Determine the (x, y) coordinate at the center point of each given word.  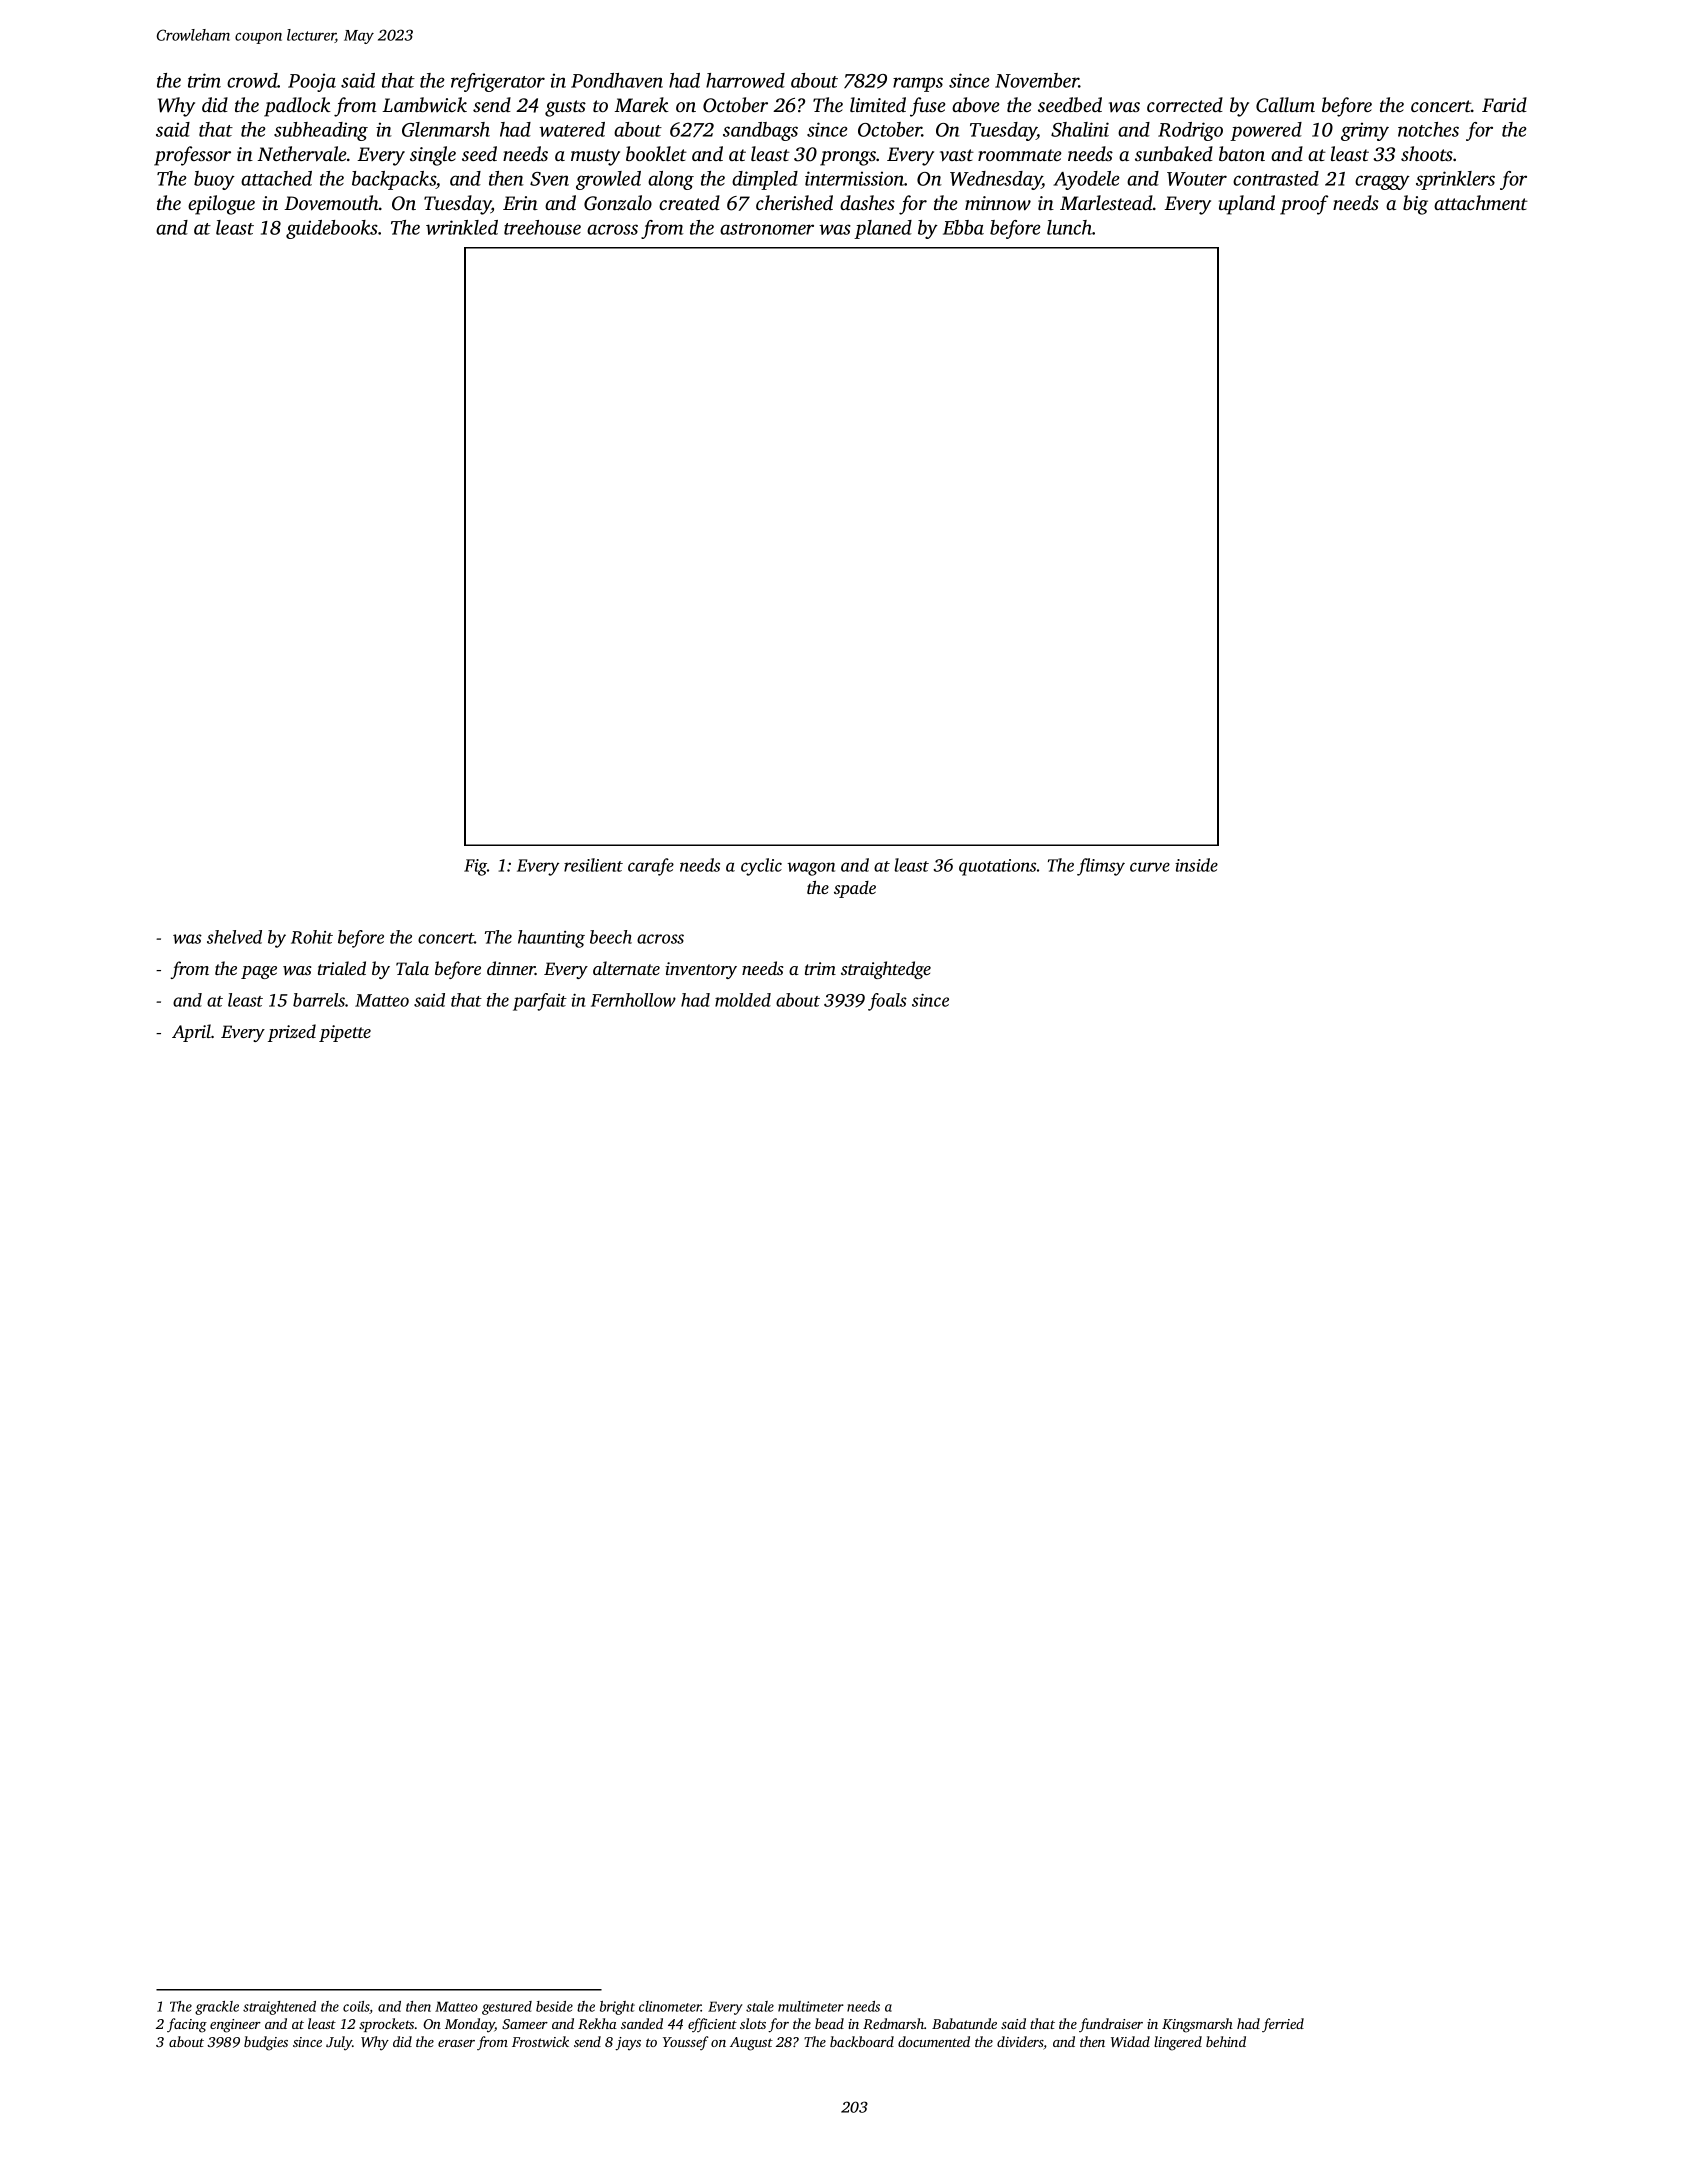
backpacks (394, 180)
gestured (507, 2008)
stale (760, 2006)
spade (855, 889)
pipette (345, 1033)
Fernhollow (633, 1000)
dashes (867, 202)
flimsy (1101, 867)
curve (1150, 867)
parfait (540, 1002)
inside (1196, 865)
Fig (475, 867)
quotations (997, 867)
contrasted (1276, 178)
